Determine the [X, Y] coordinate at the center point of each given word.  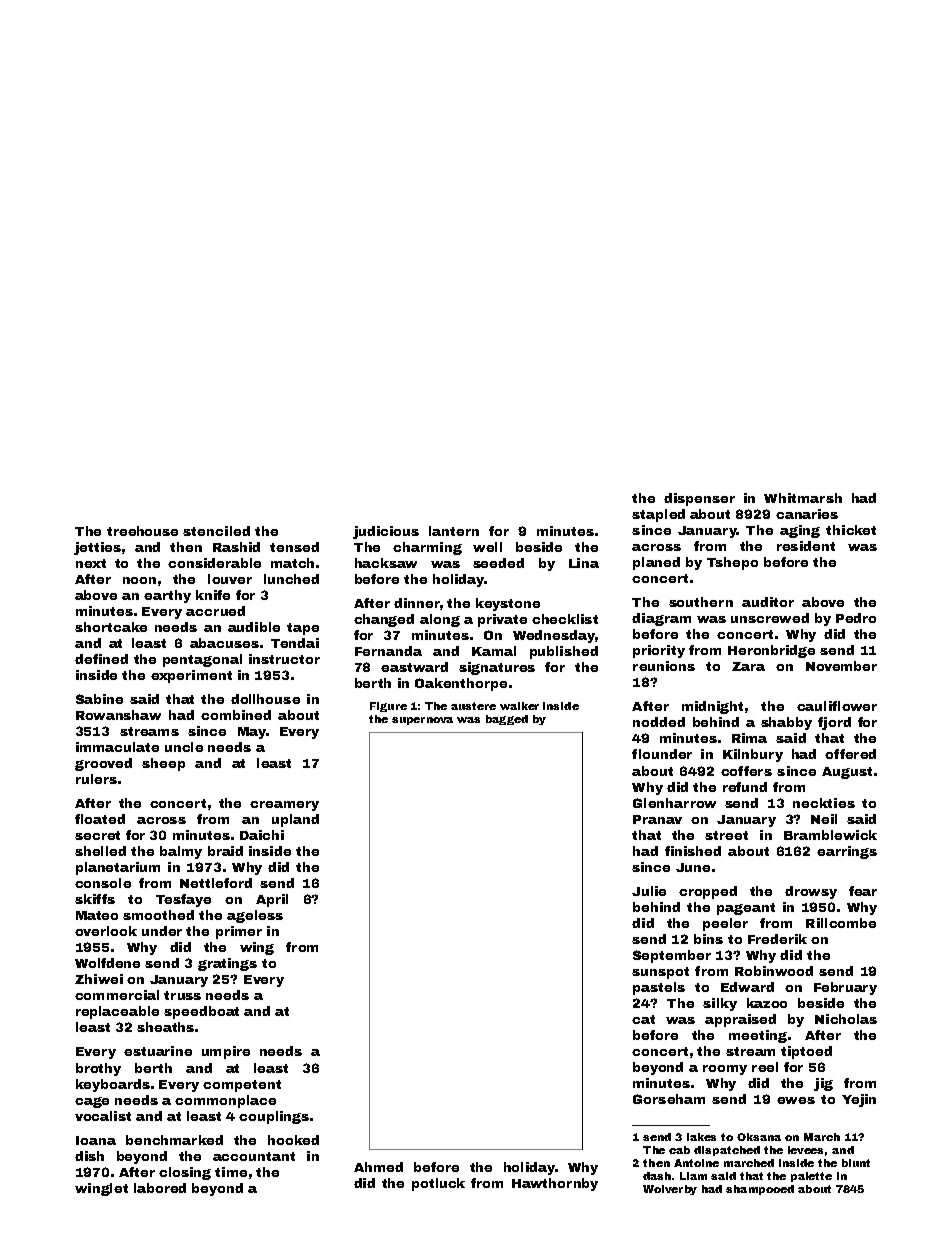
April [272, 900]
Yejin [859, 1100]
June [693, 867]
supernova [422, 721]
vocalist [103, 1116]
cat [643, 1019]
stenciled [216, 531]
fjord [834, 723]
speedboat [201, 1012]
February [845, 988]
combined [236, 715]
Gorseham [669, 1099]
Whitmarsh [803, 498]
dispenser [699, 499]
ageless [255, 916]
